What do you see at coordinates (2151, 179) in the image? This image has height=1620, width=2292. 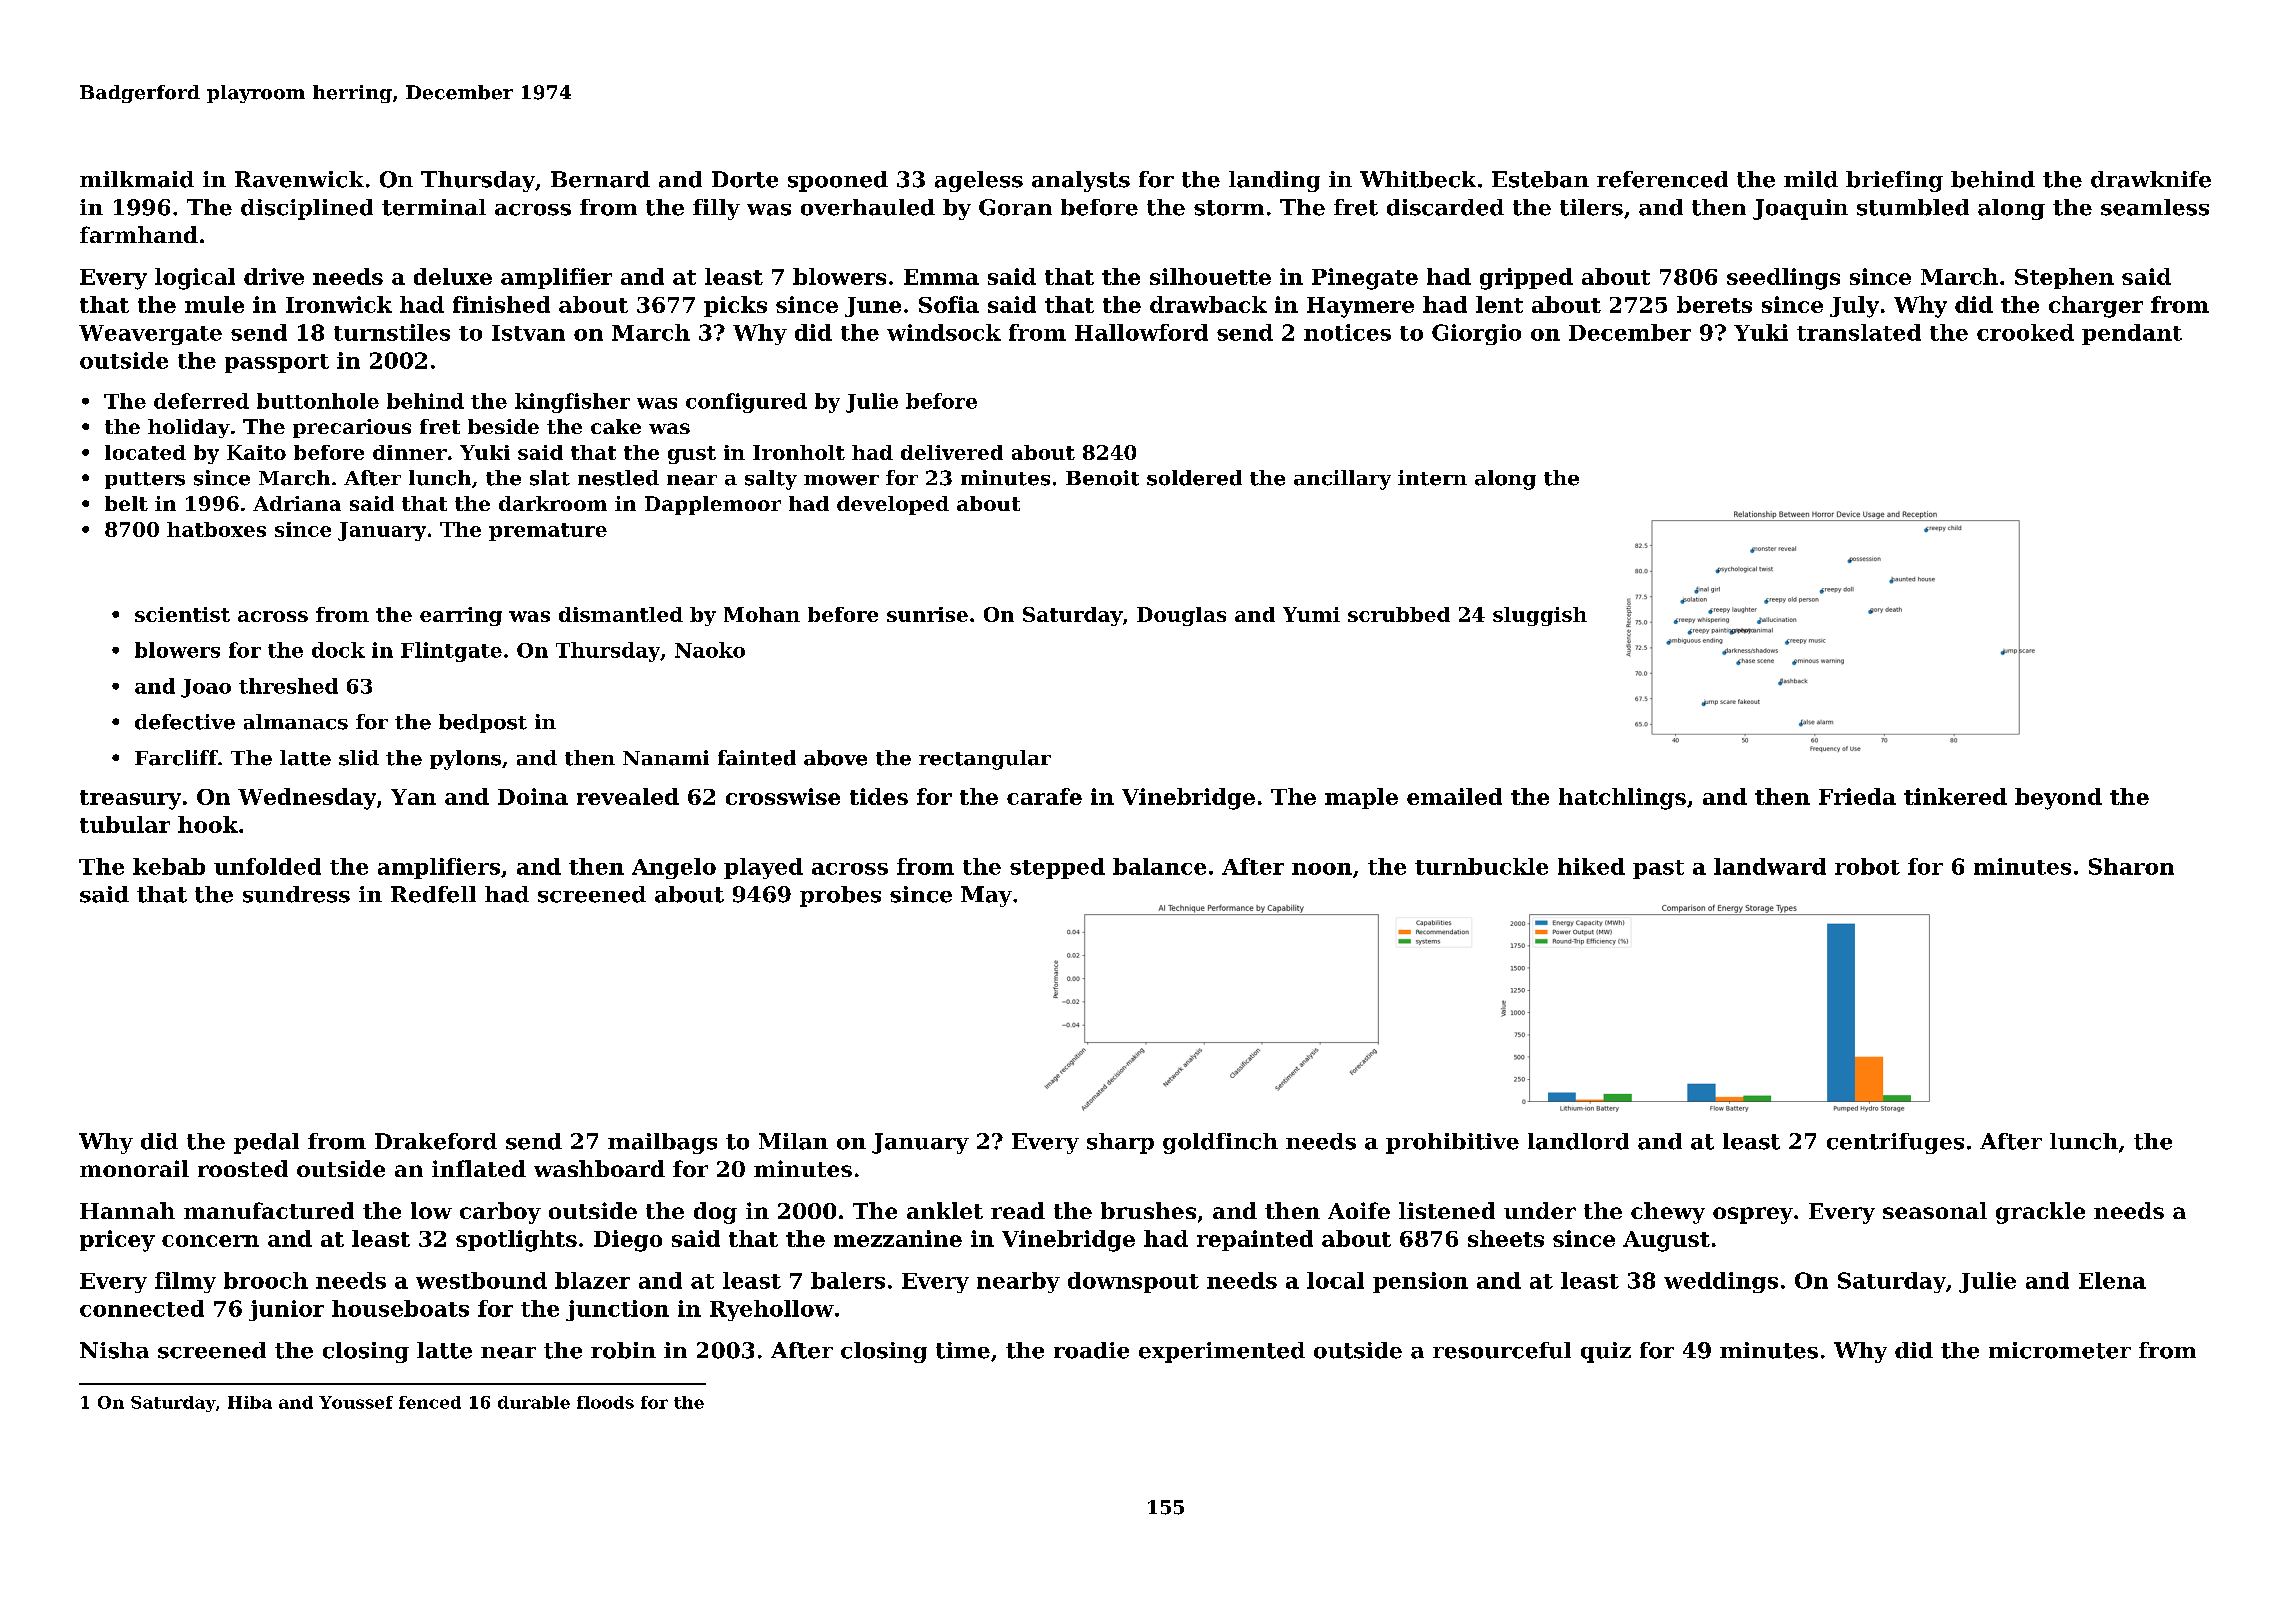 I see `drawknife` at bounding box center [2151, 179].
